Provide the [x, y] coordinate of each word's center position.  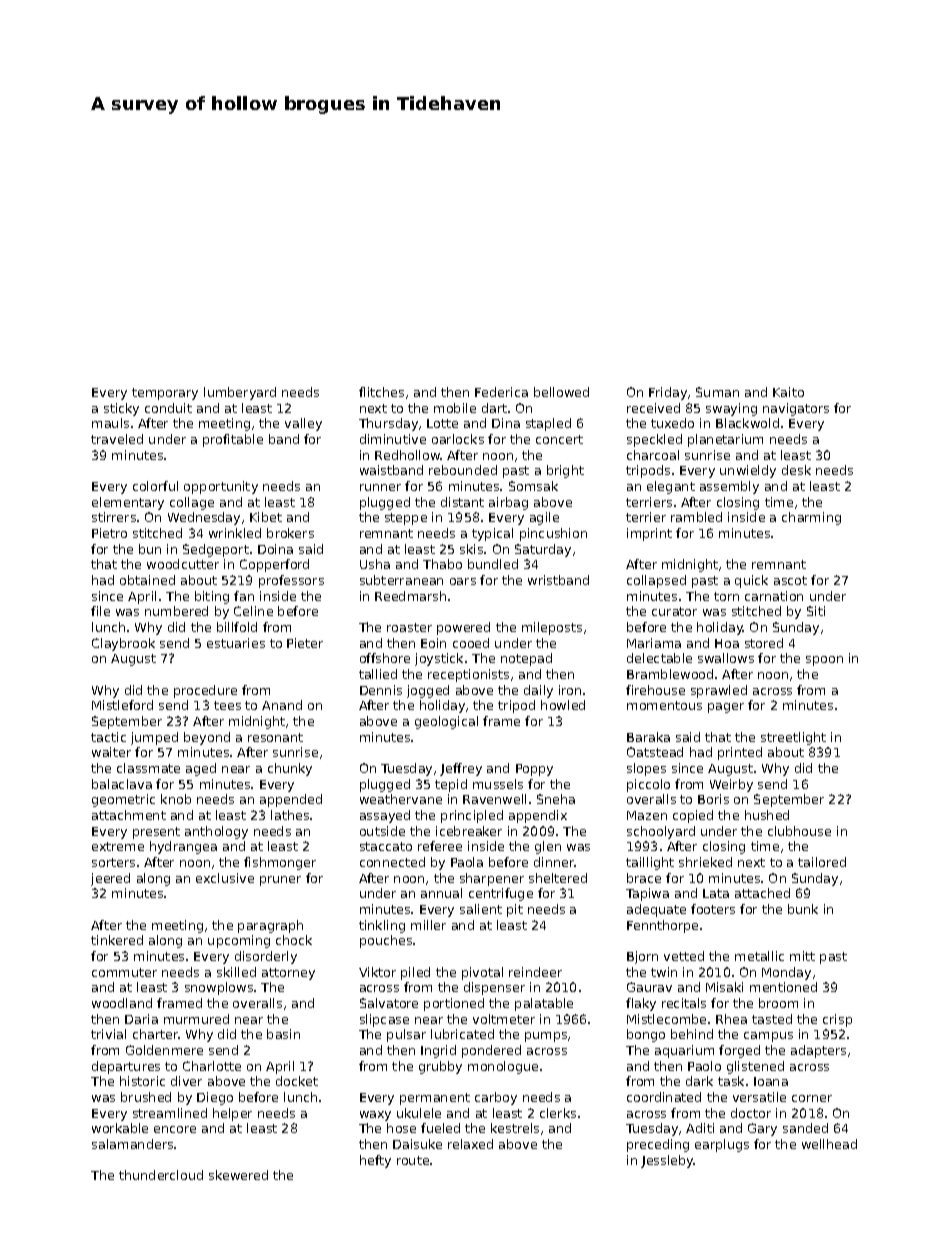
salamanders [132, 1144]
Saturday [543, 550]
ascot [790, 580]
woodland [122, 1003]
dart [494, 408]
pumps [546, 1037]
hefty [375, 1161]
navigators [796, 409]
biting [212, 597]
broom [778, 1003]
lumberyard [240, 393]
